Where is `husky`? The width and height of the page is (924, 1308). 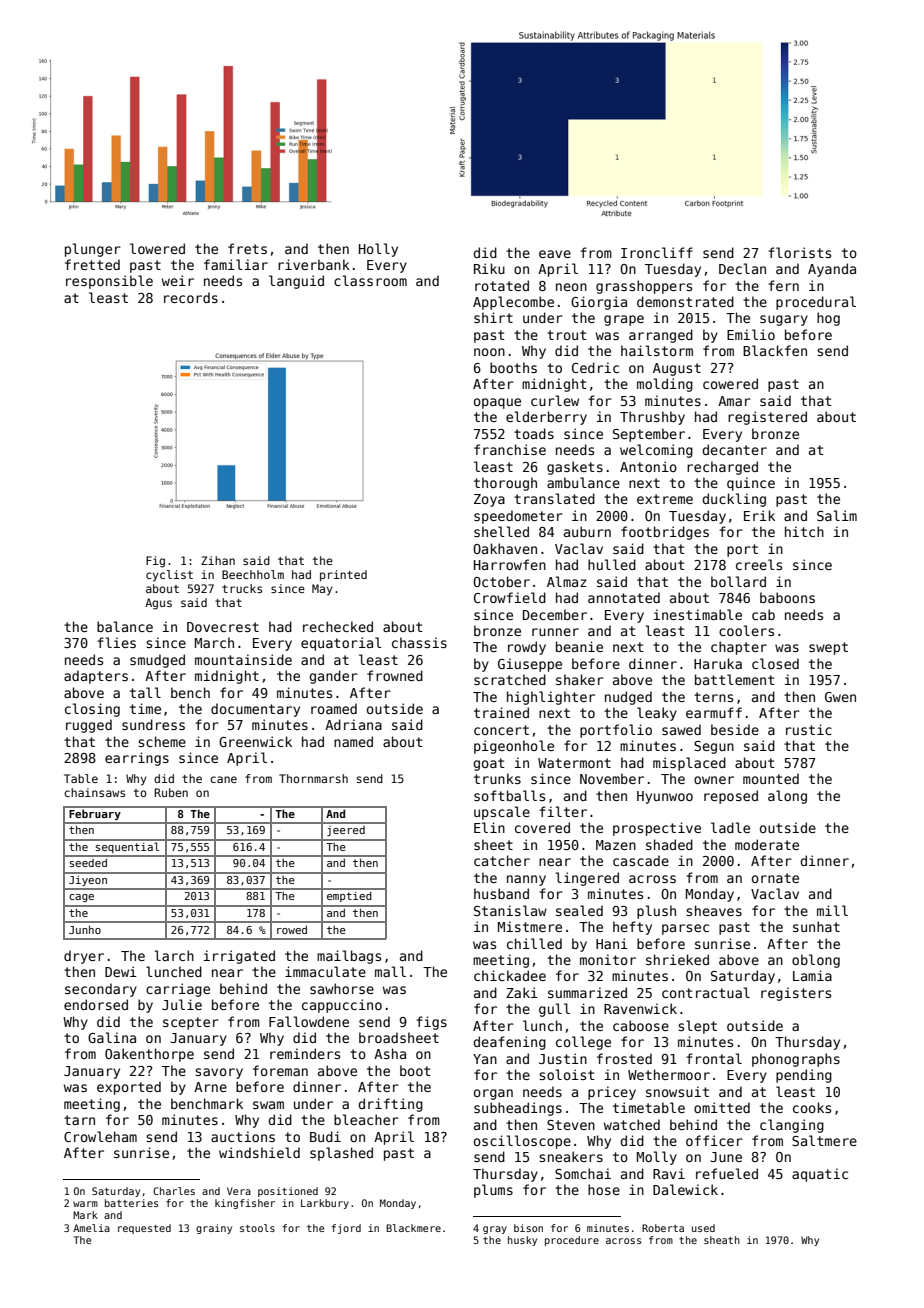
husky is located at coordinates (522, 1241).
